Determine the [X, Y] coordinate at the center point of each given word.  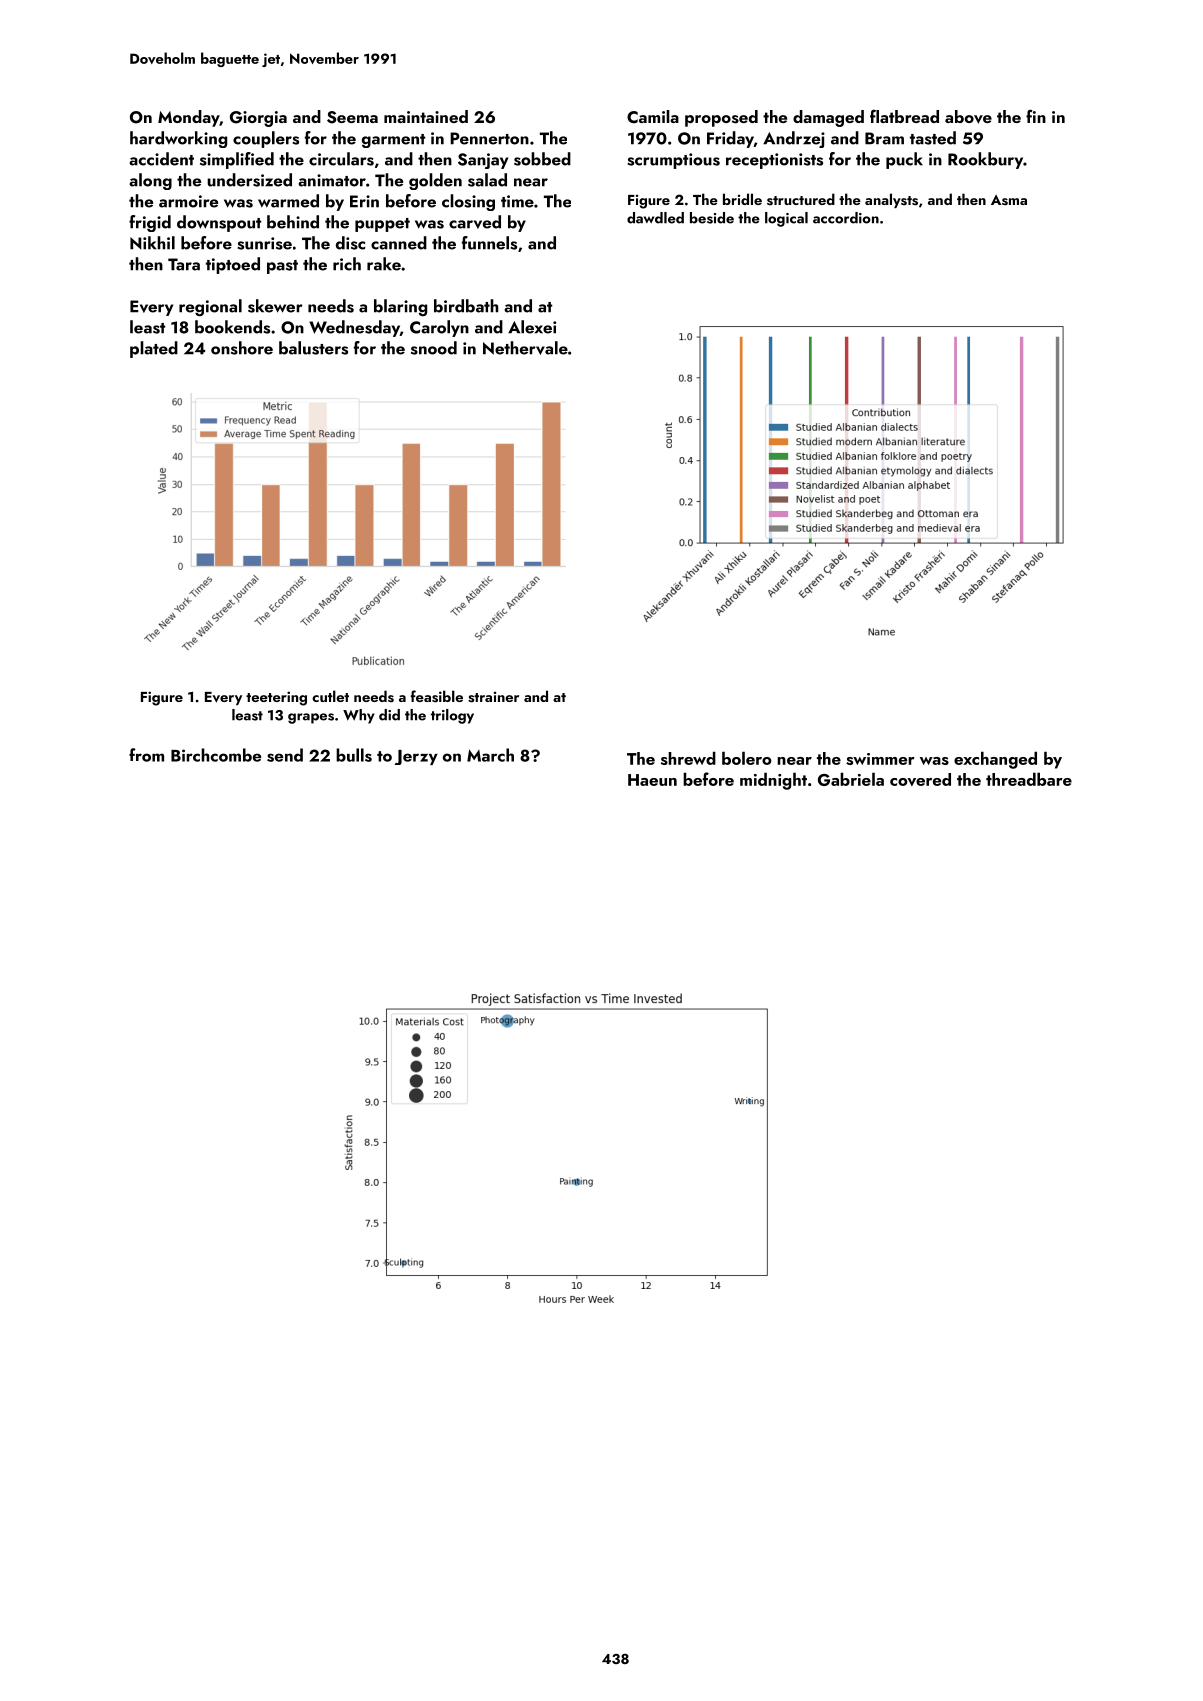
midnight [773, 781]
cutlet [330, 696]
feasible [437, 696]
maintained [426, 116]
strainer [493, 697]
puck [904, 160]
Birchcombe [216, 755]
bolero [747, 758]
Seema [352, 117]
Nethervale [525, 348]
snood [434, 348]
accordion [846, 218]
